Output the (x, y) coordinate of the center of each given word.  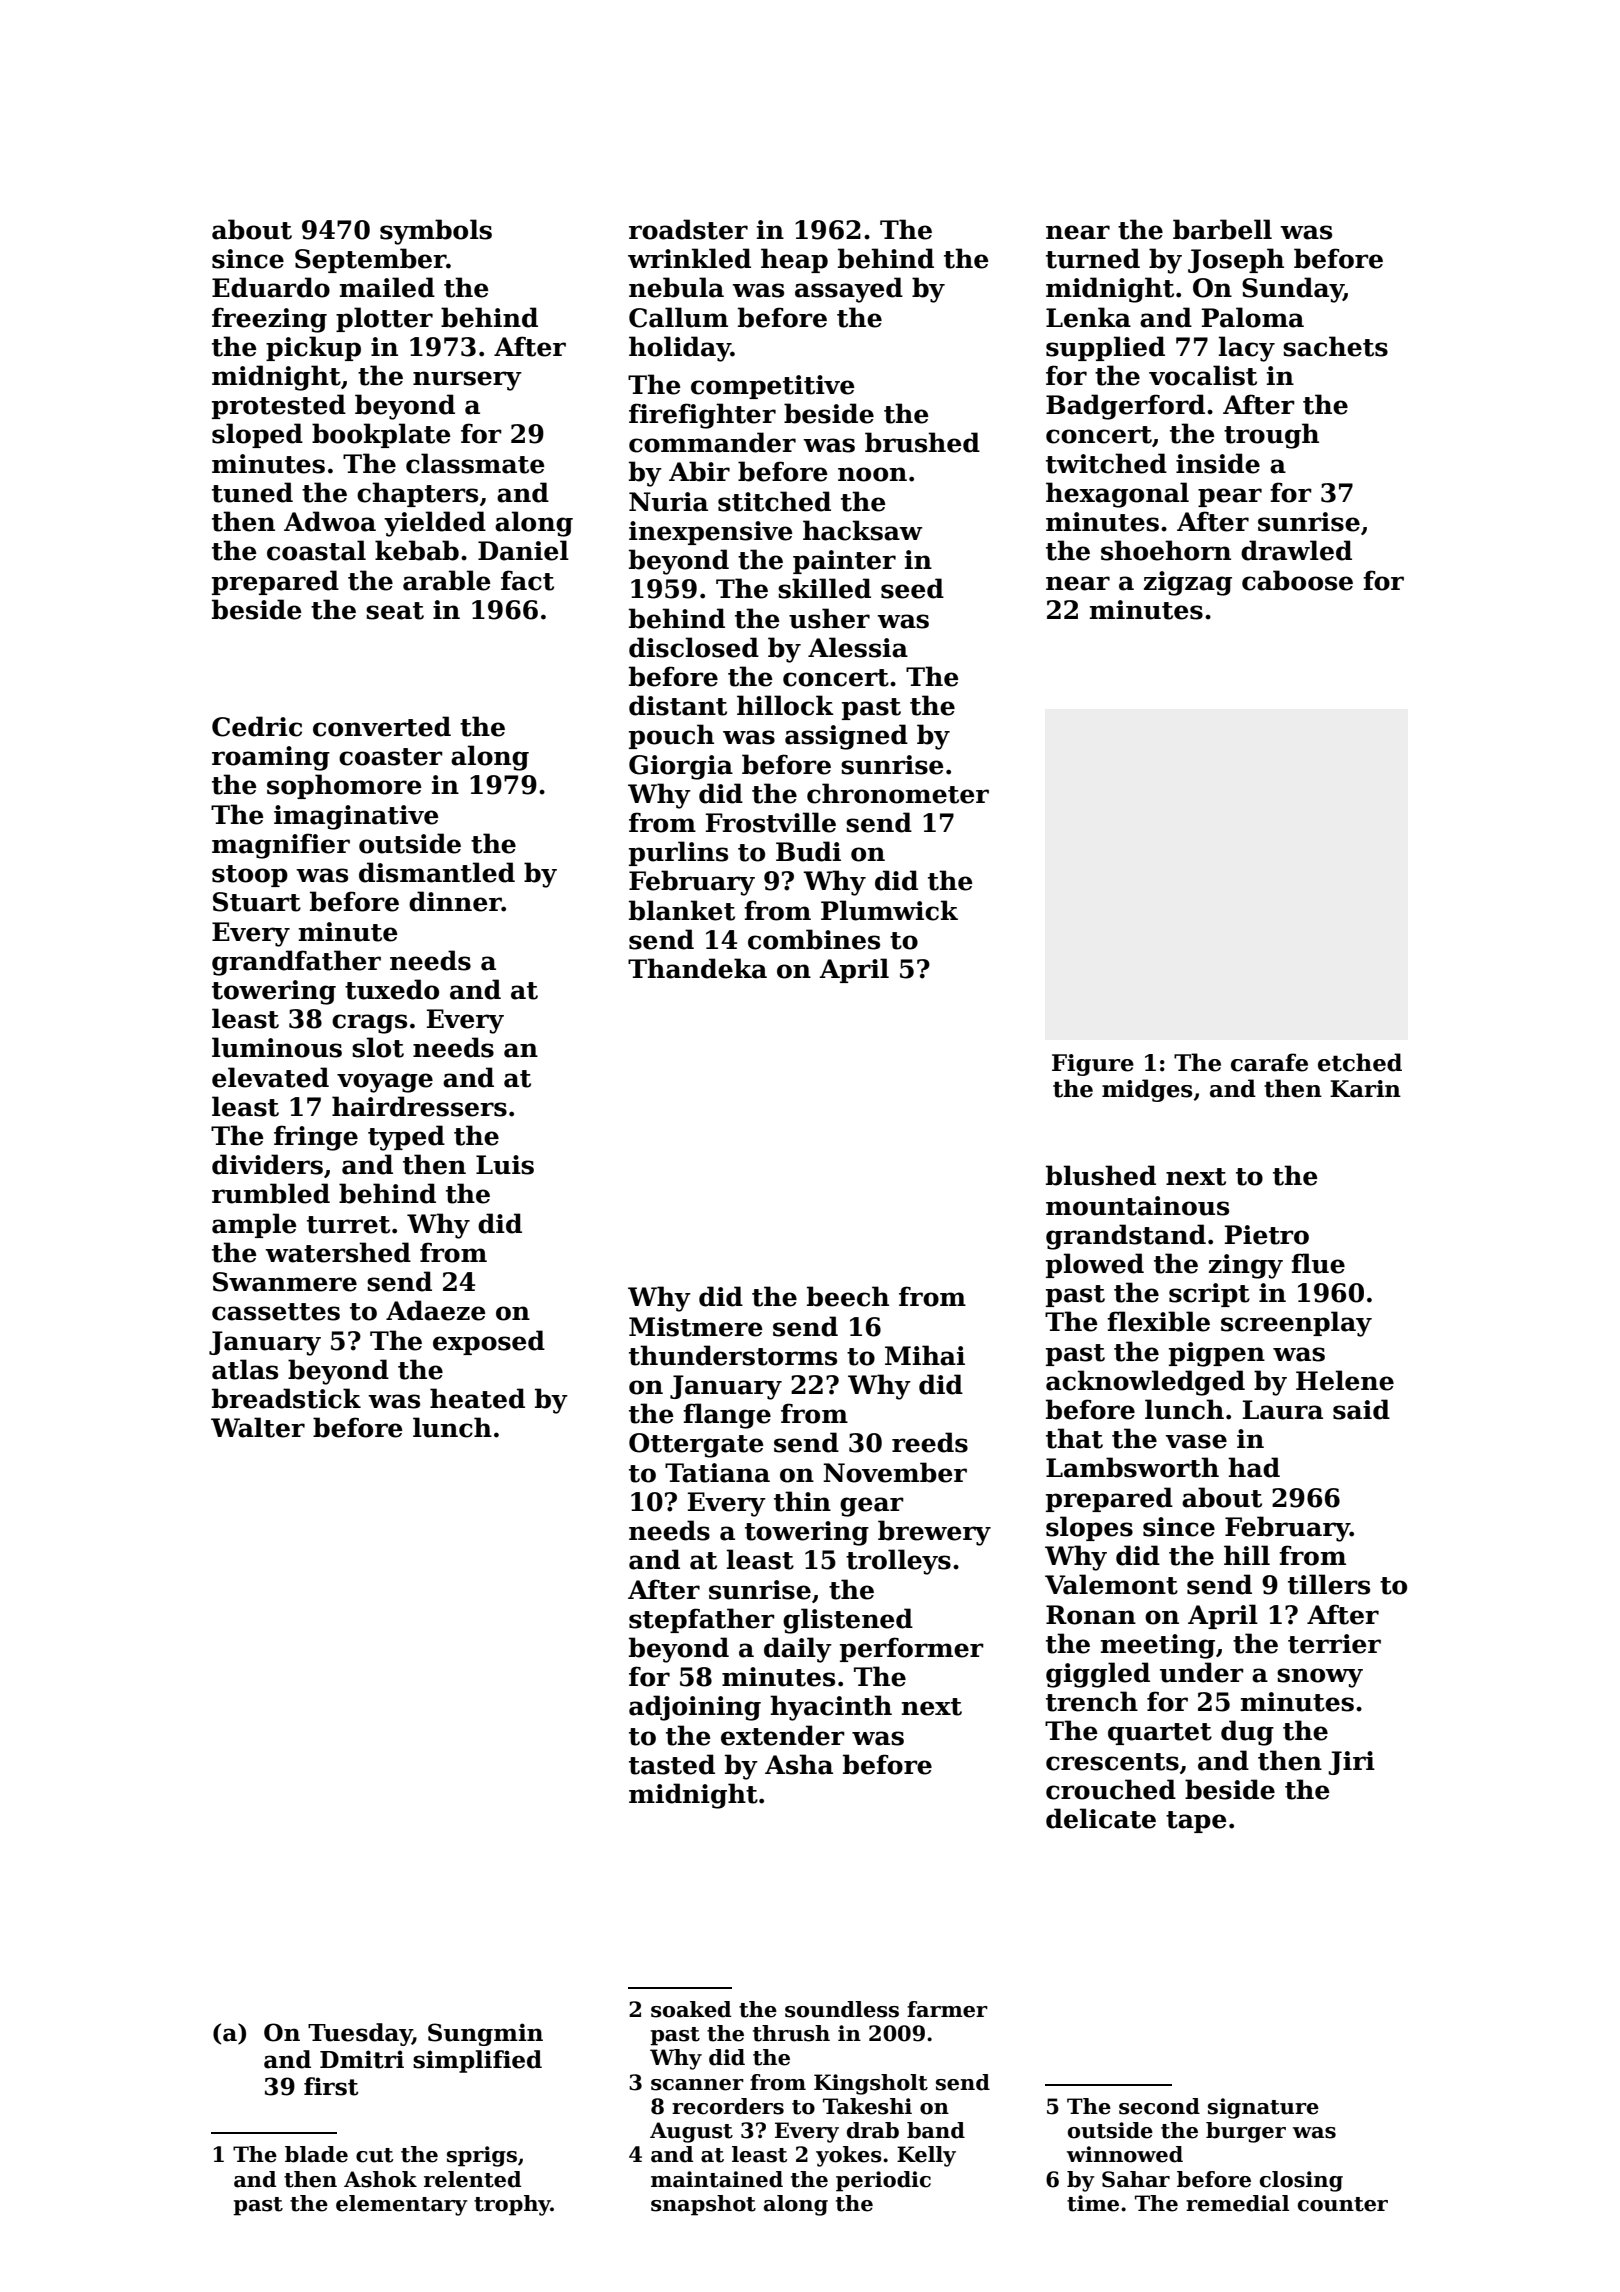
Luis (505, 1165)
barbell (1222, 229)
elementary (402, 2205)
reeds (930, 1442)
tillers (1329, 1584)
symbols (436, 232)
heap (794, 260)
